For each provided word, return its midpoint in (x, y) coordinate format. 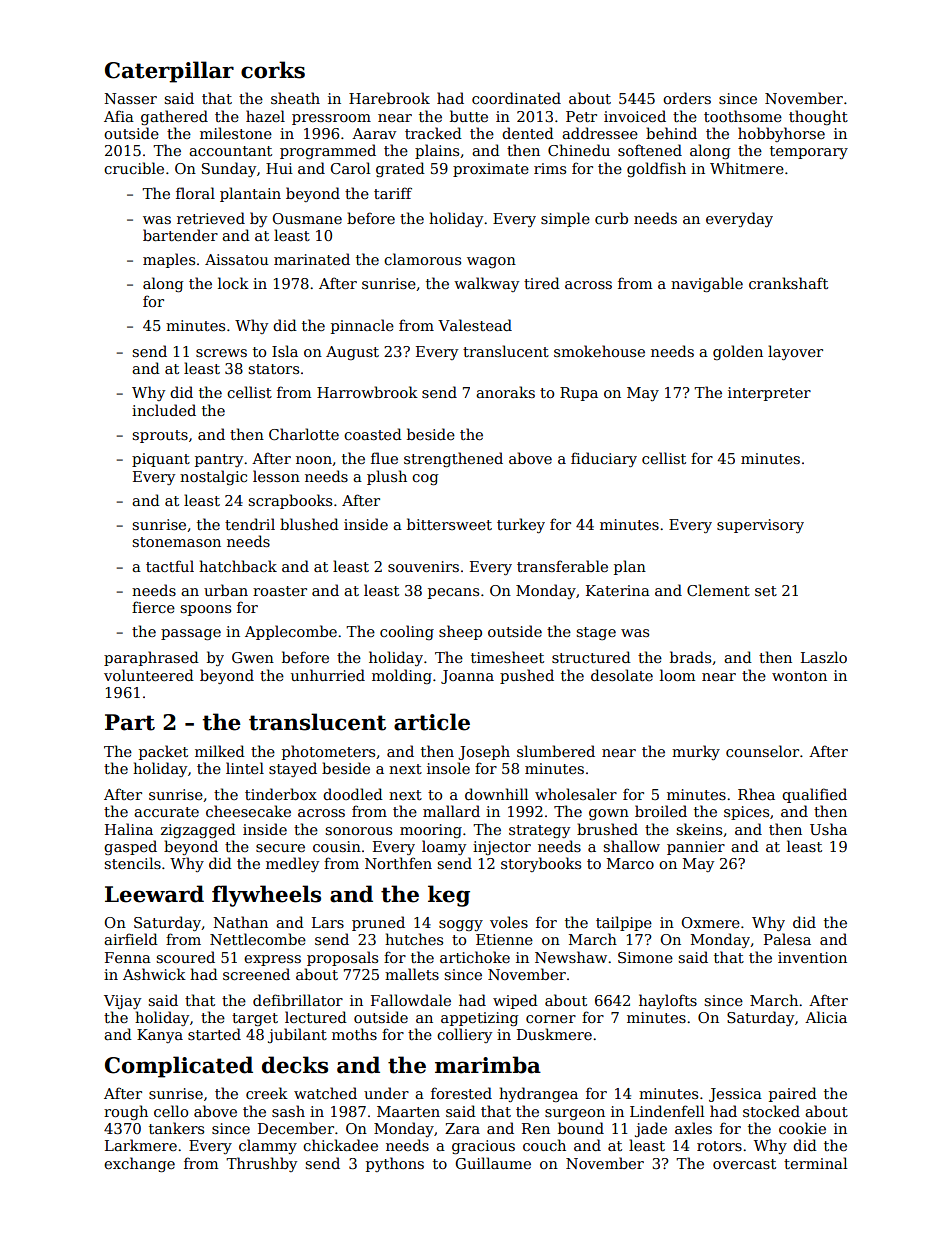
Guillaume (493, 1163)
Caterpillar (169, 72)
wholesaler (576, 794)
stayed (293, 769)
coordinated (516, 98)
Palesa (787, 939)
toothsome (743, 116)
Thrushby (261, 1164)
